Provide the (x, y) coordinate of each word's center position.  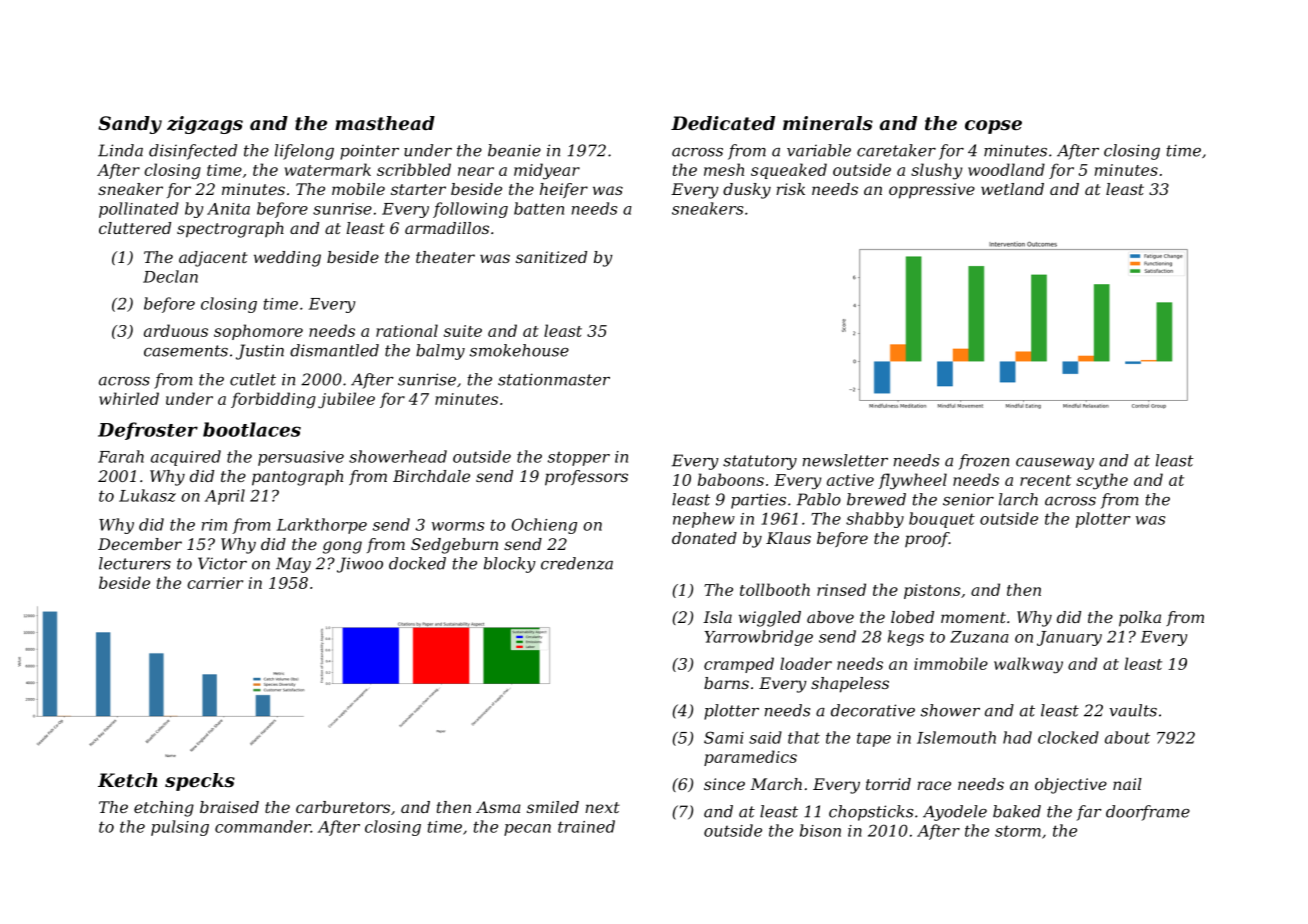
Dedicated (723, 123)
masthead (385, 123)
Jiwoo (360, 565)
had (1017, 737)
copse (993, 127)
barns (726, 683)
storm (1018, 831)
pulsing (180, 828)
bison (820, 830)
